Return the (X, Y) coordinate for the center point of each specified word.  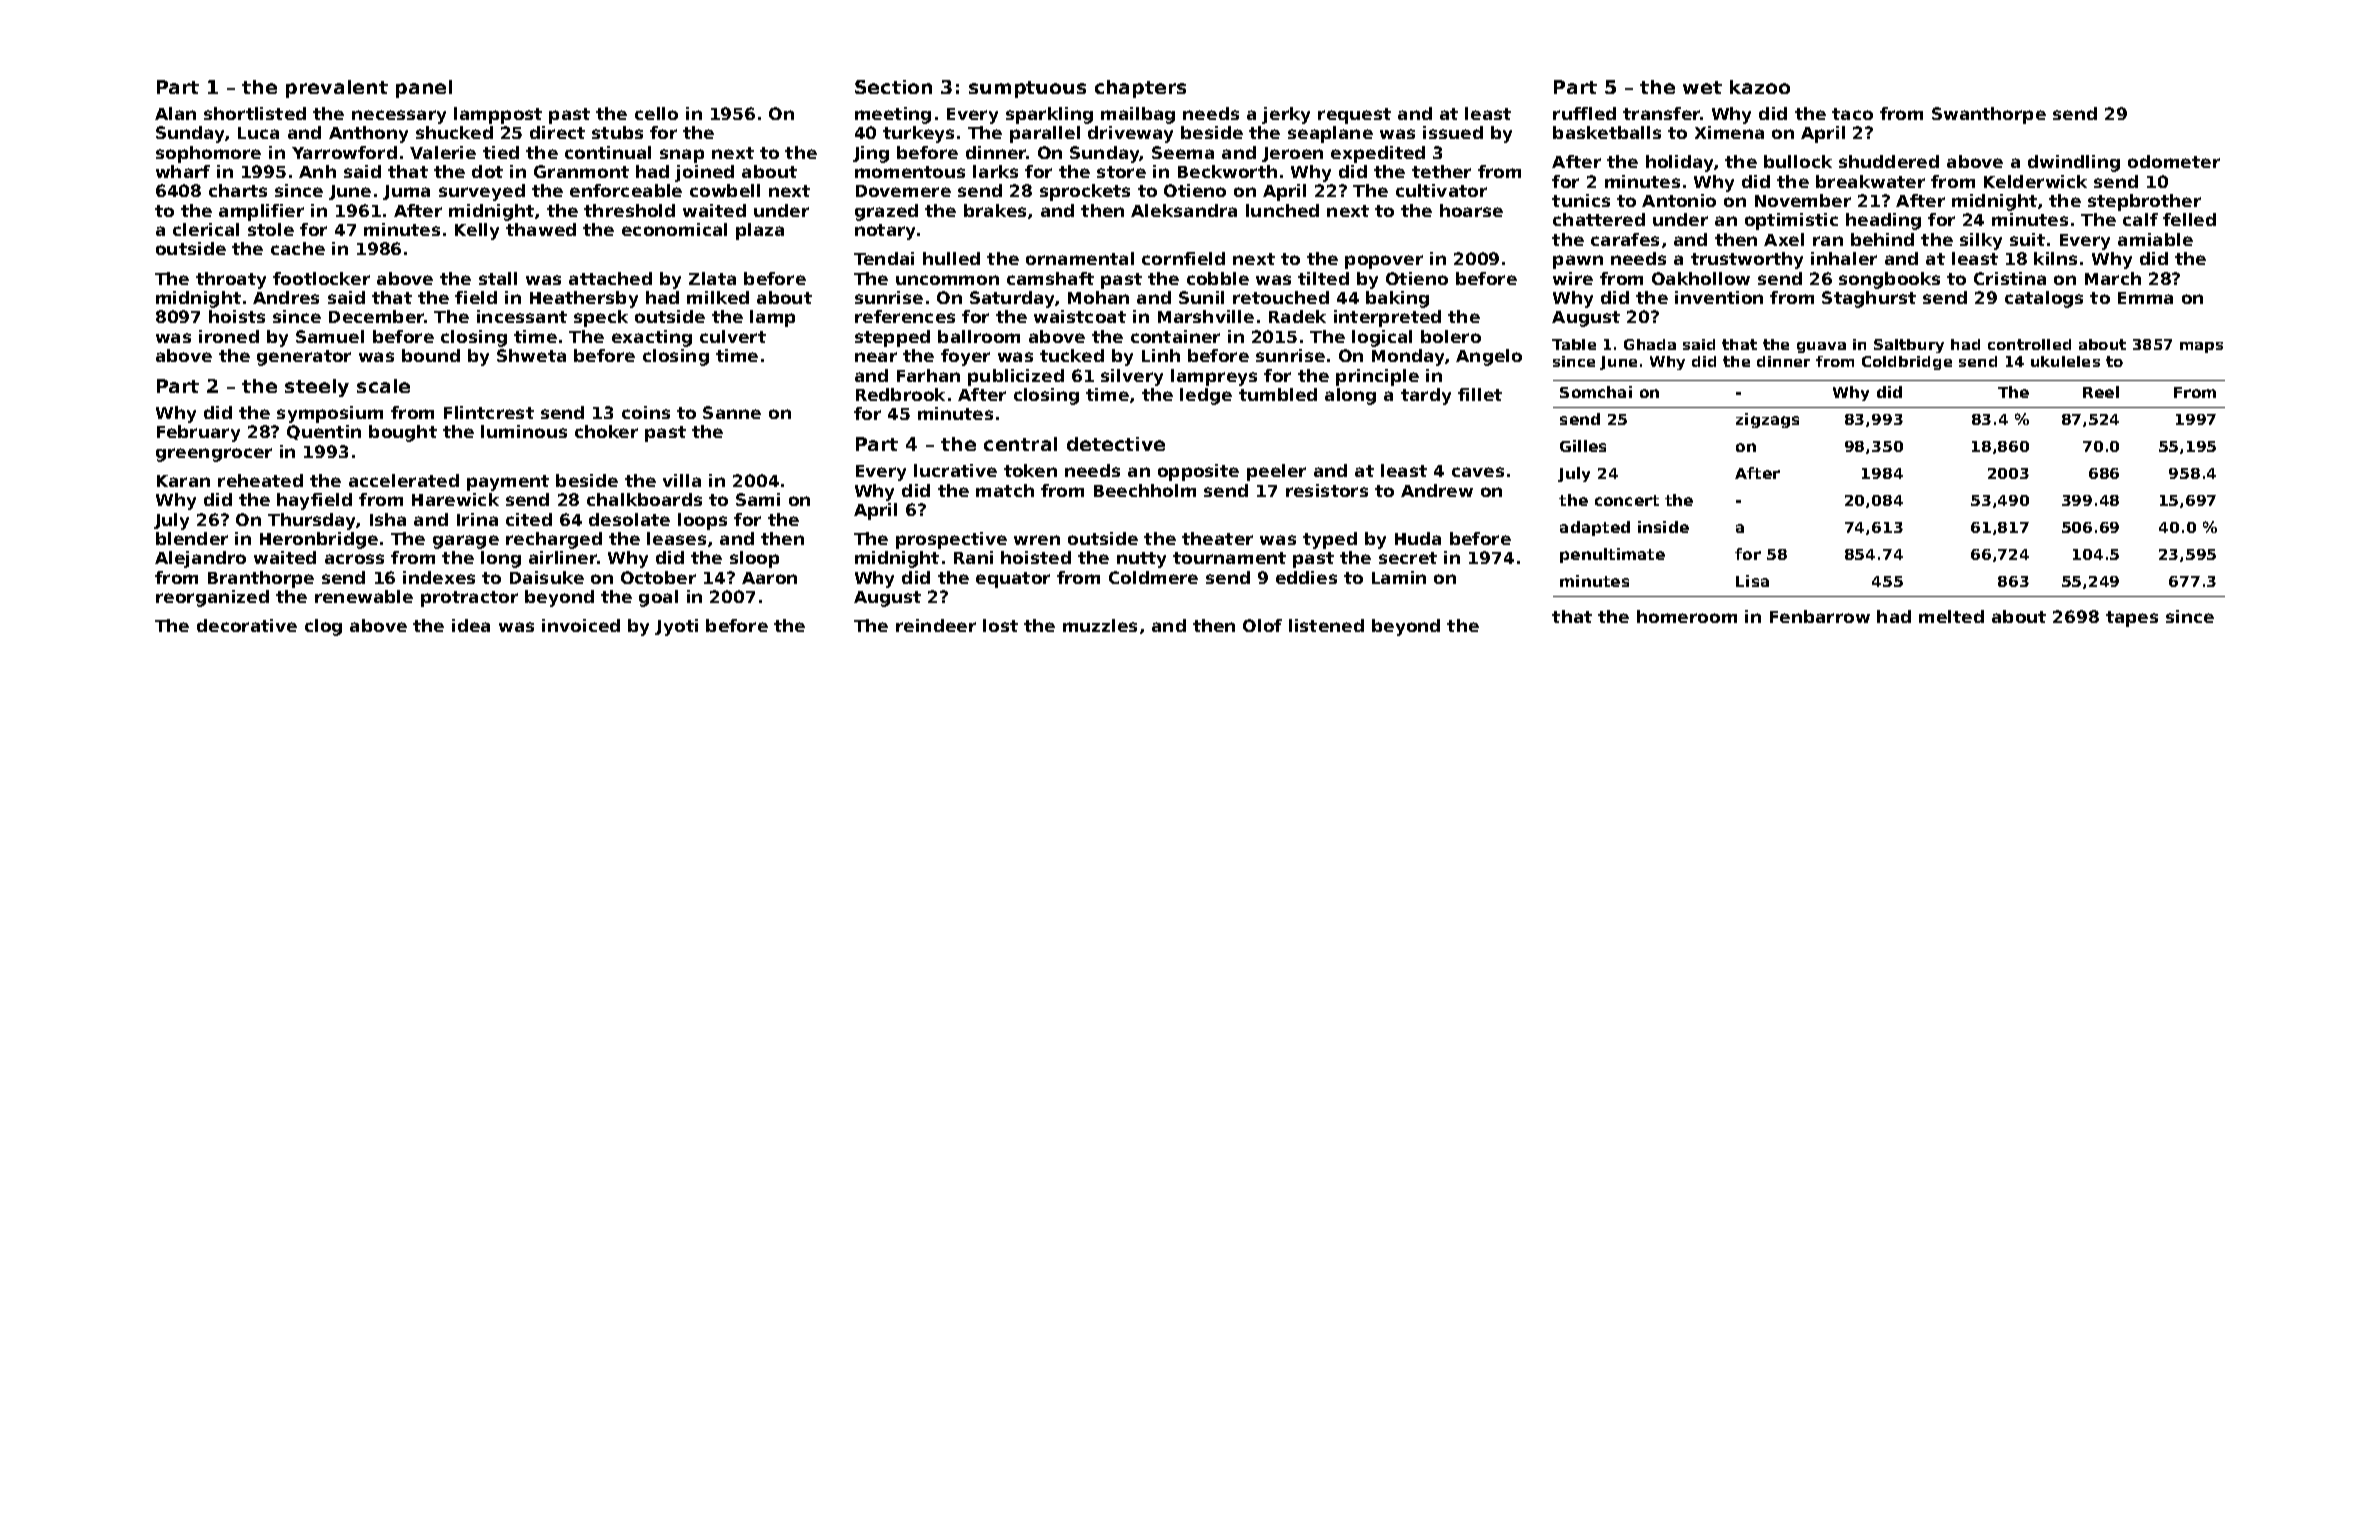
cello (656, 113)
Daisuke (547, 577)
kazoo (1760, 87)
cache (298, 248)
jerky (1286, 115)
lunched (1282, 210)
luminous (524, 431)
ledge (1206, 396)
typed (1330, 540)
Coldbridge (1907, 363)
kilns (2055, 258)
